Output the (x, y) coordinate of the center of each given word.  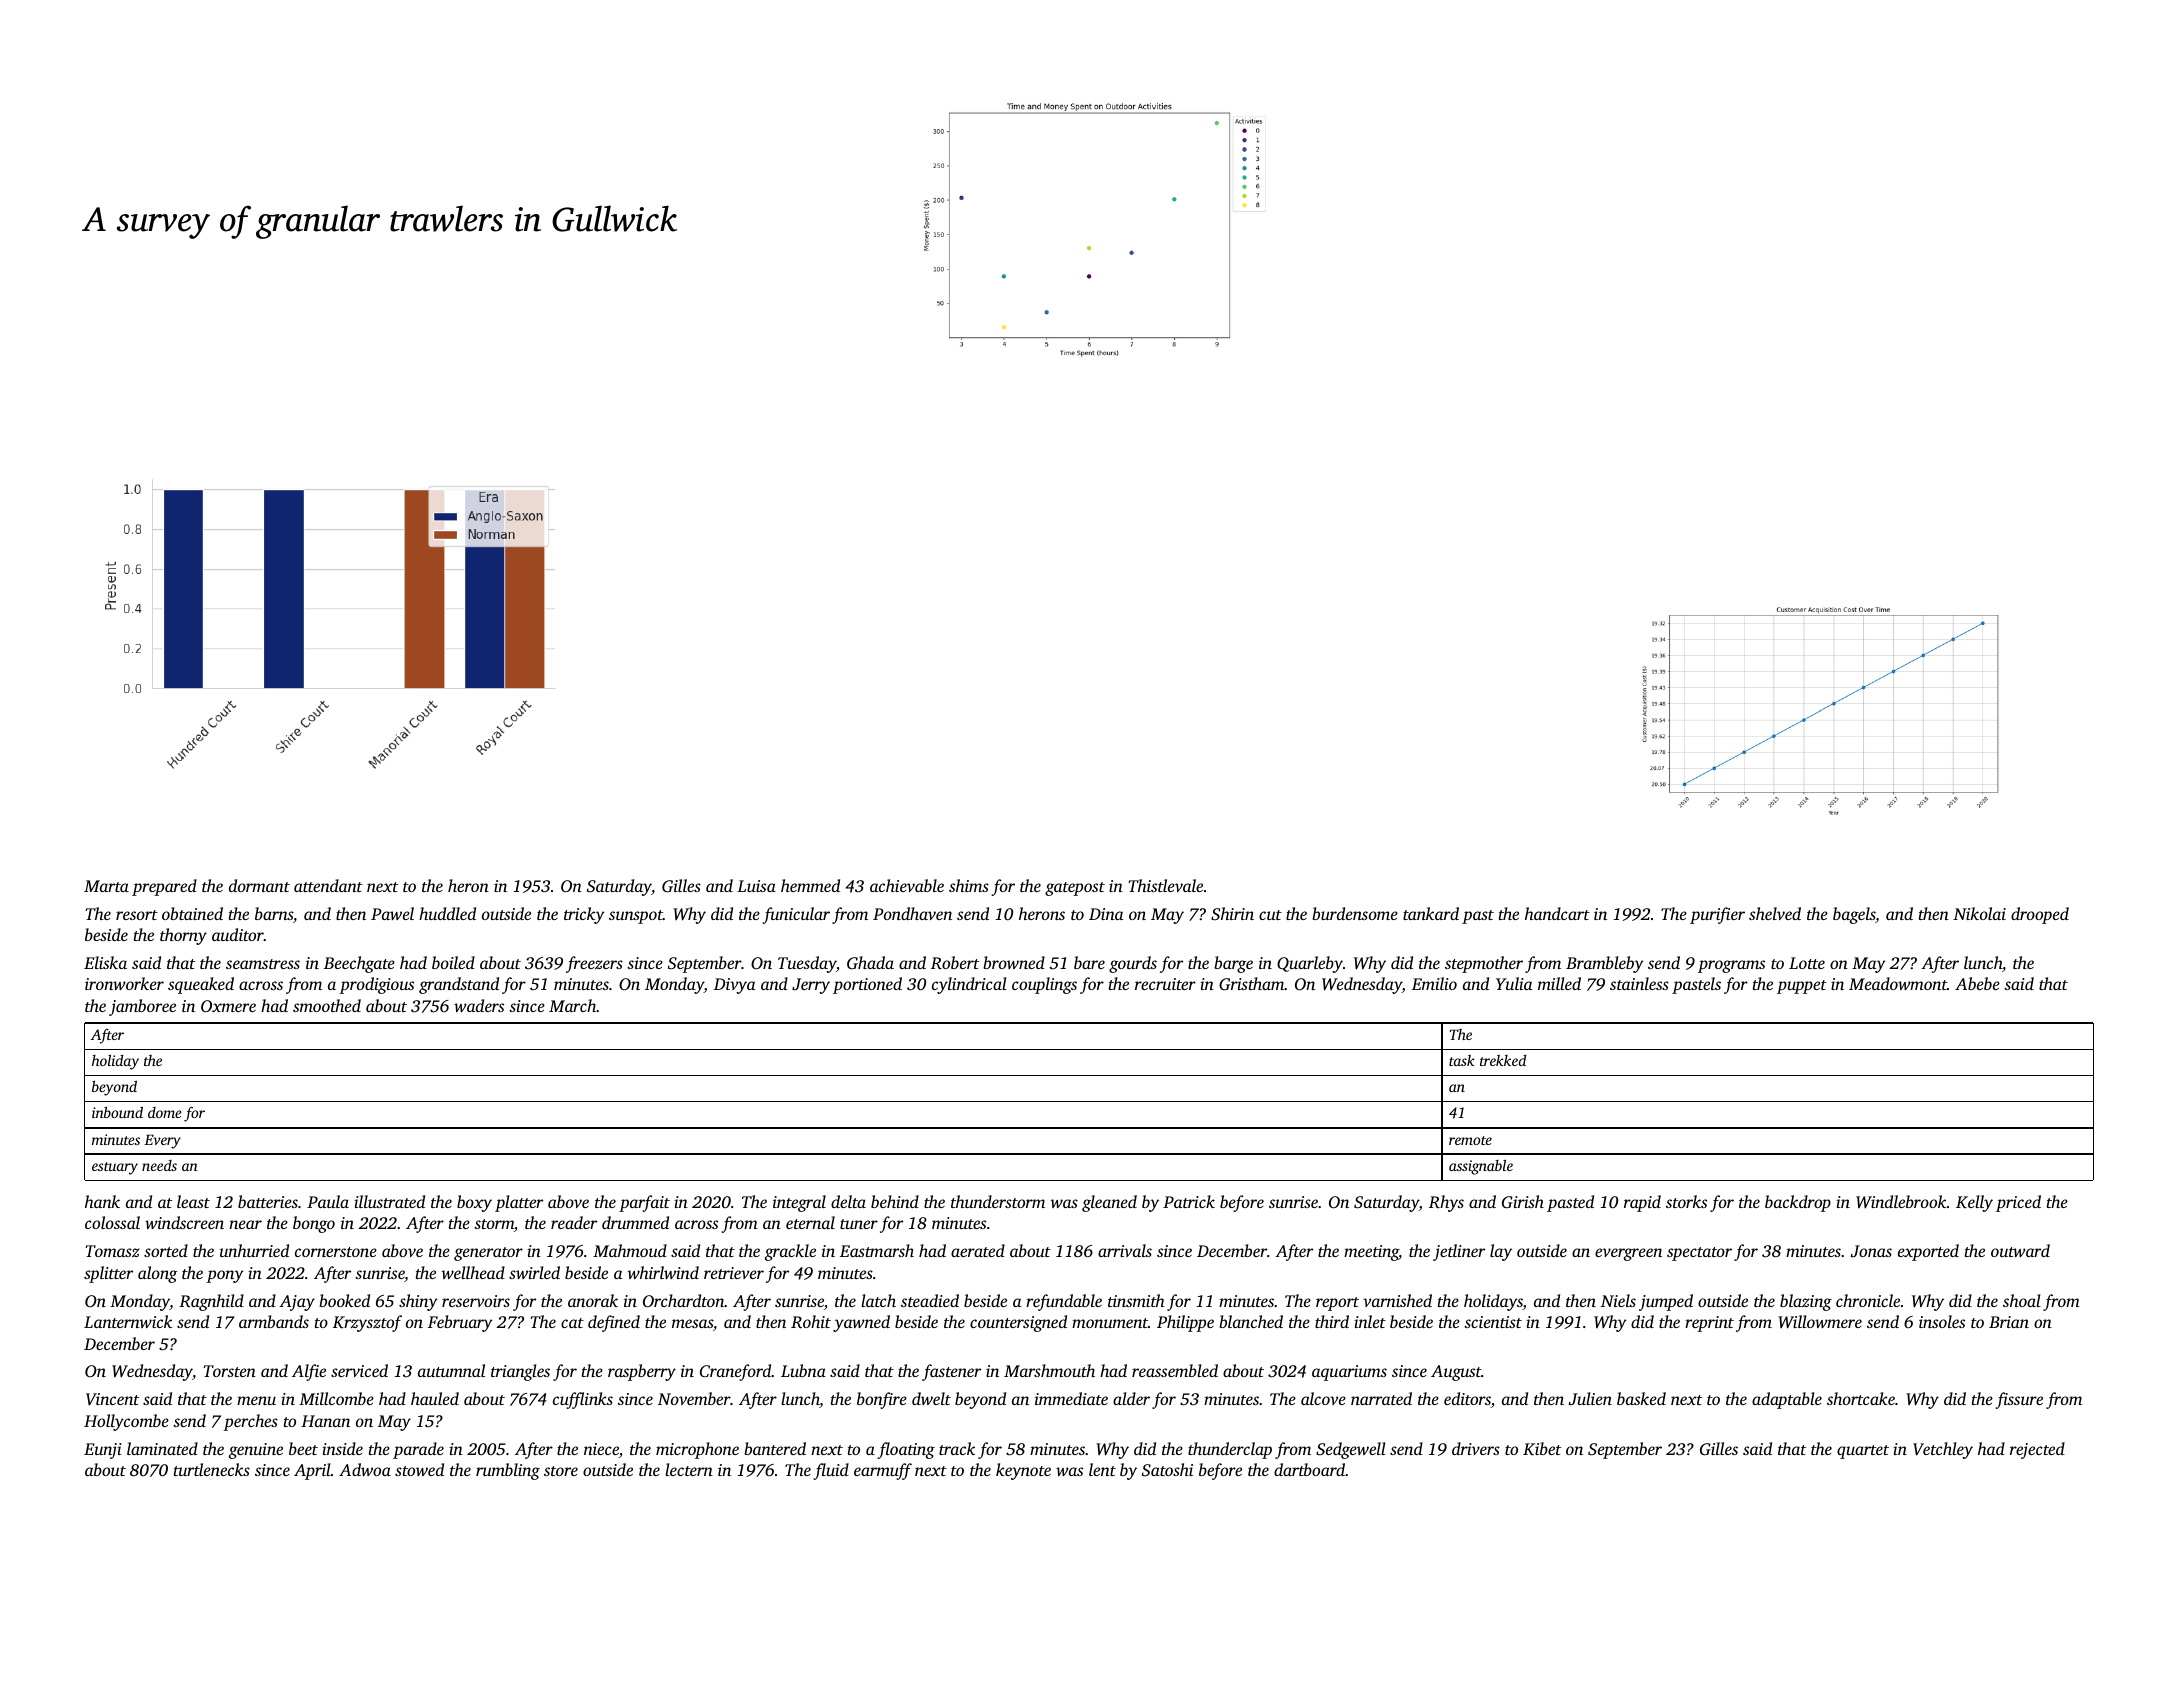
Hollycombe (126, 1422)
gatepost (1075, 889)
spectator (1699, 1254)
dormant (259, 885)
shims (969, 885)
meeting (1371, 1253)
